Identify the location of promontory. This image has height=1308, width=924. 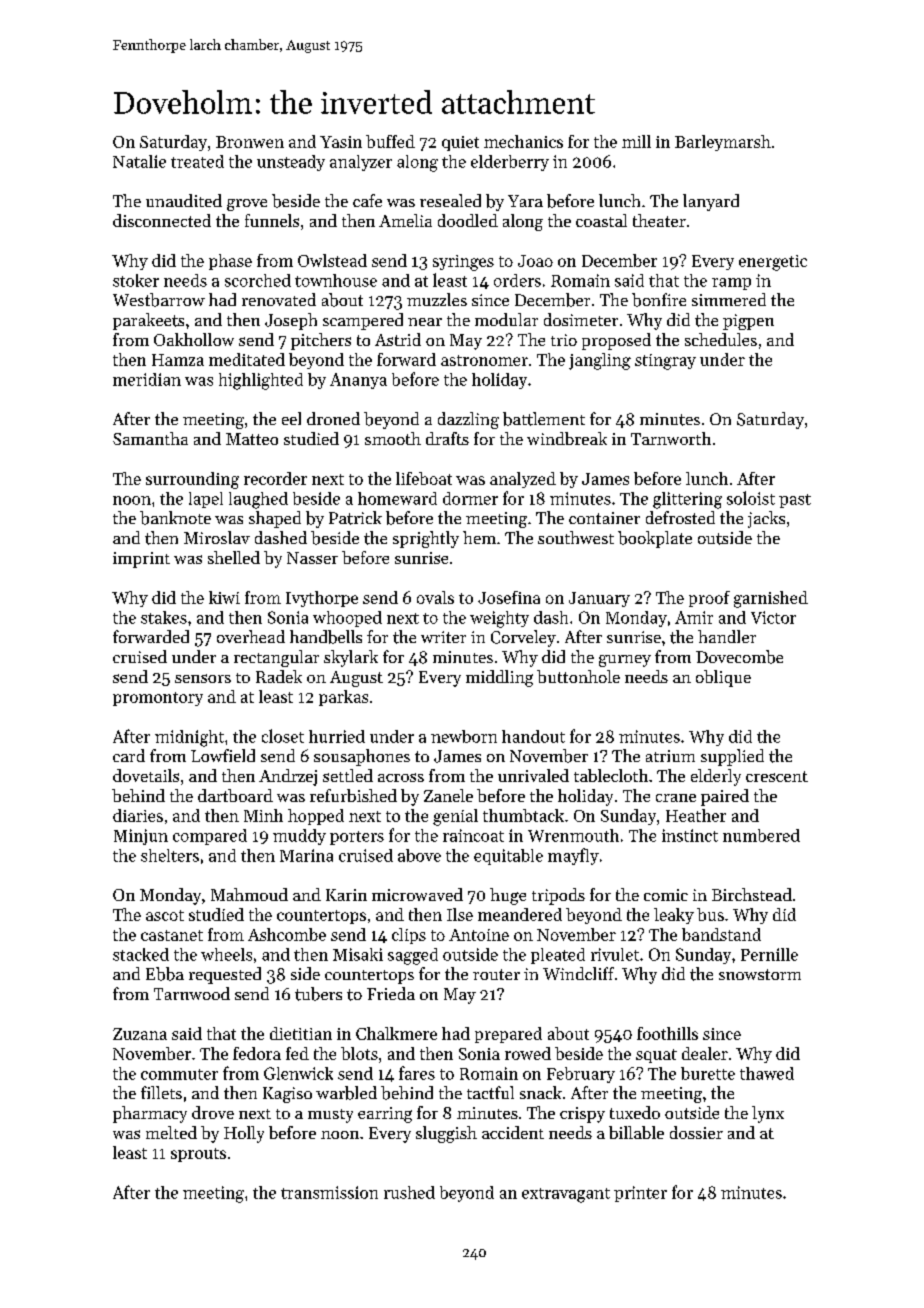
(158, 699).
